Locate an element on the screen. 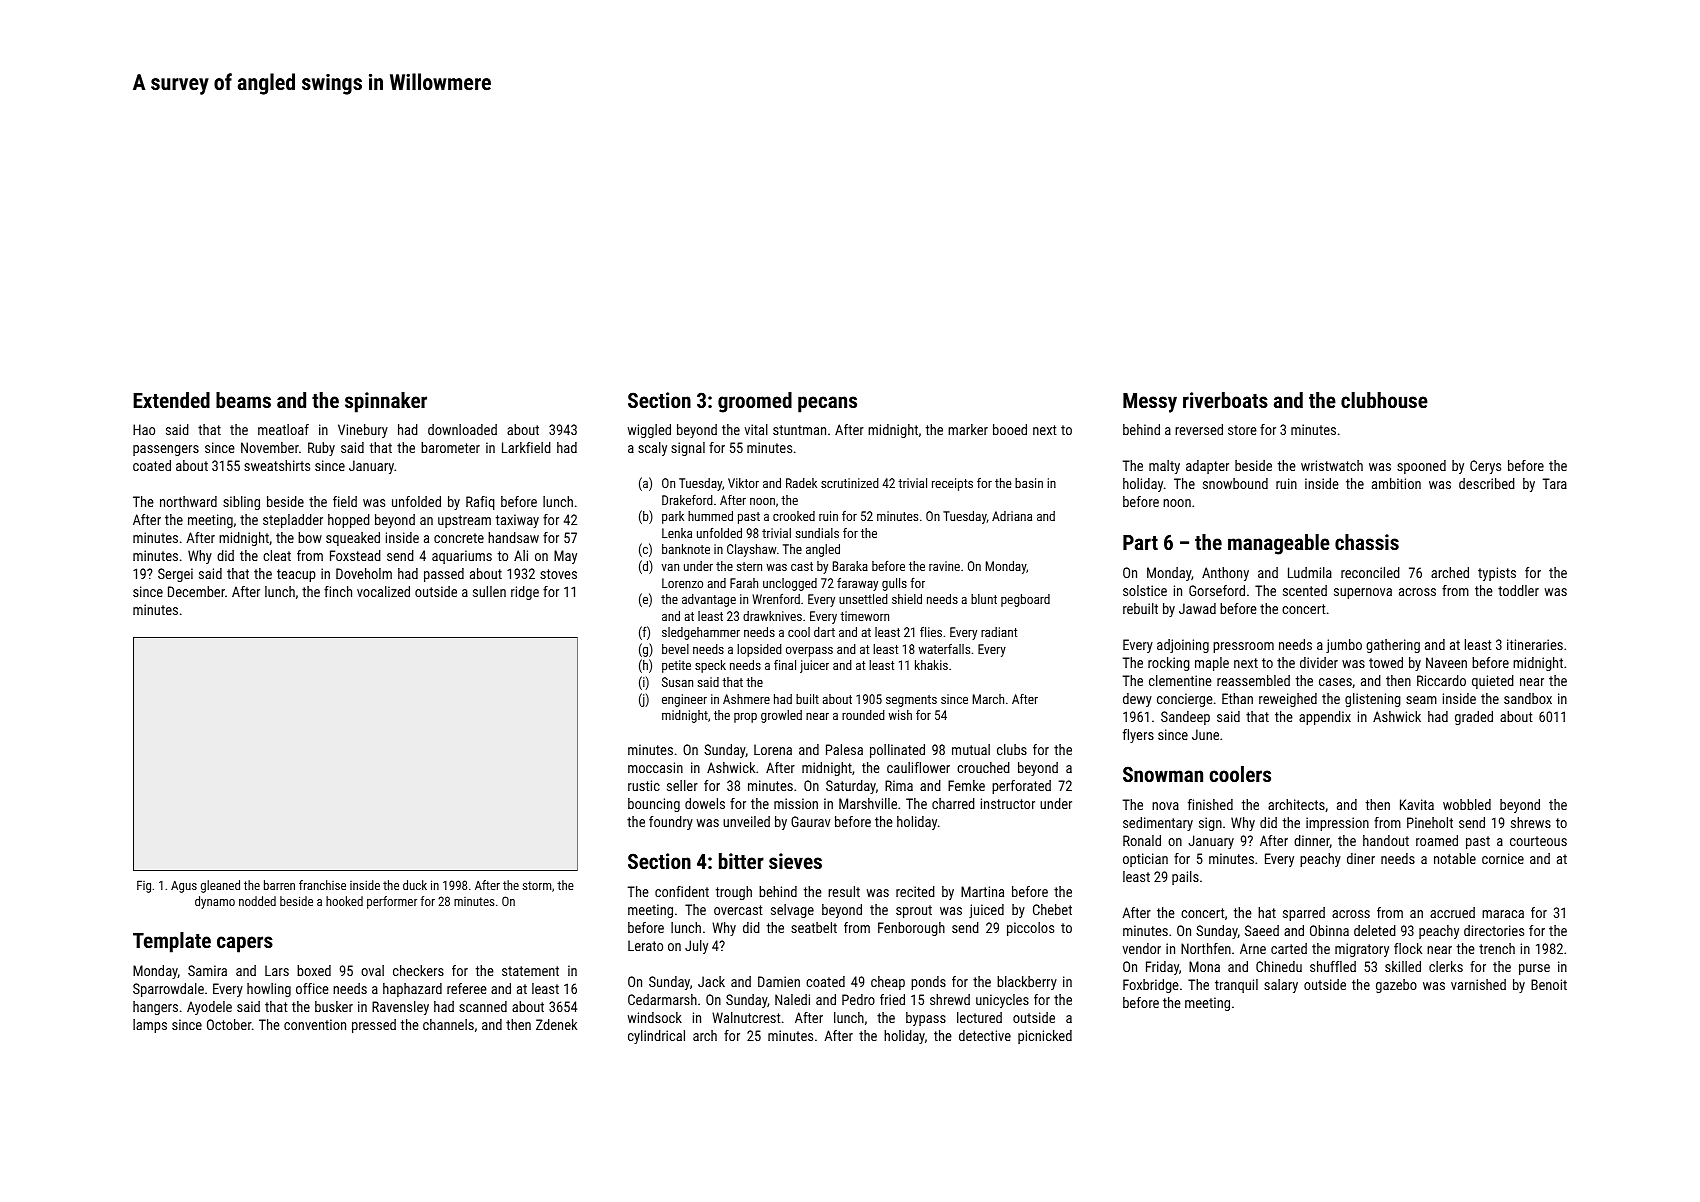 The image size is (1700, 1202). ambition is located at coordinates (1396, 483).
